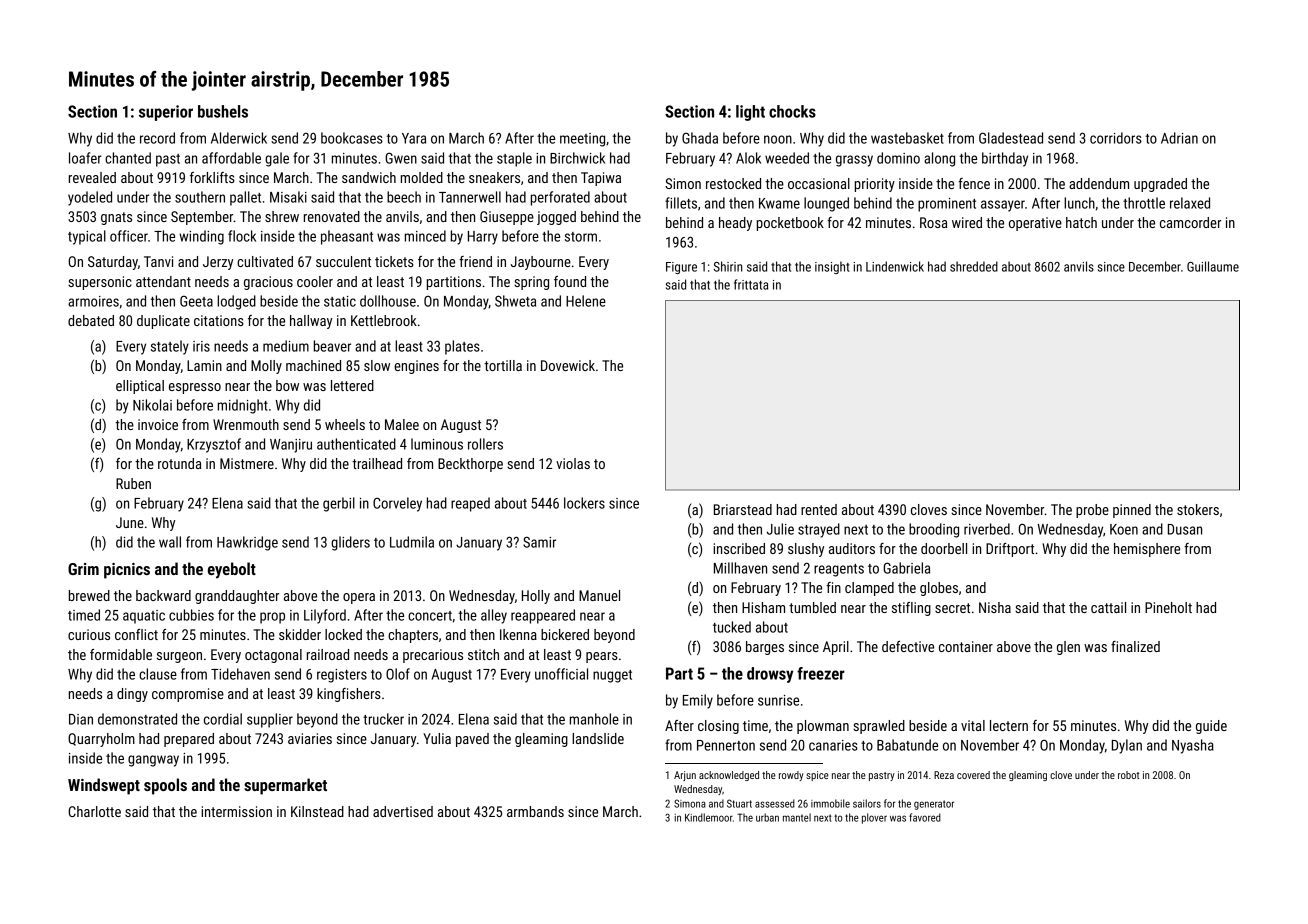  Describe the element at coordinates (483, 654) in the image. I see `stitch` at that location.
